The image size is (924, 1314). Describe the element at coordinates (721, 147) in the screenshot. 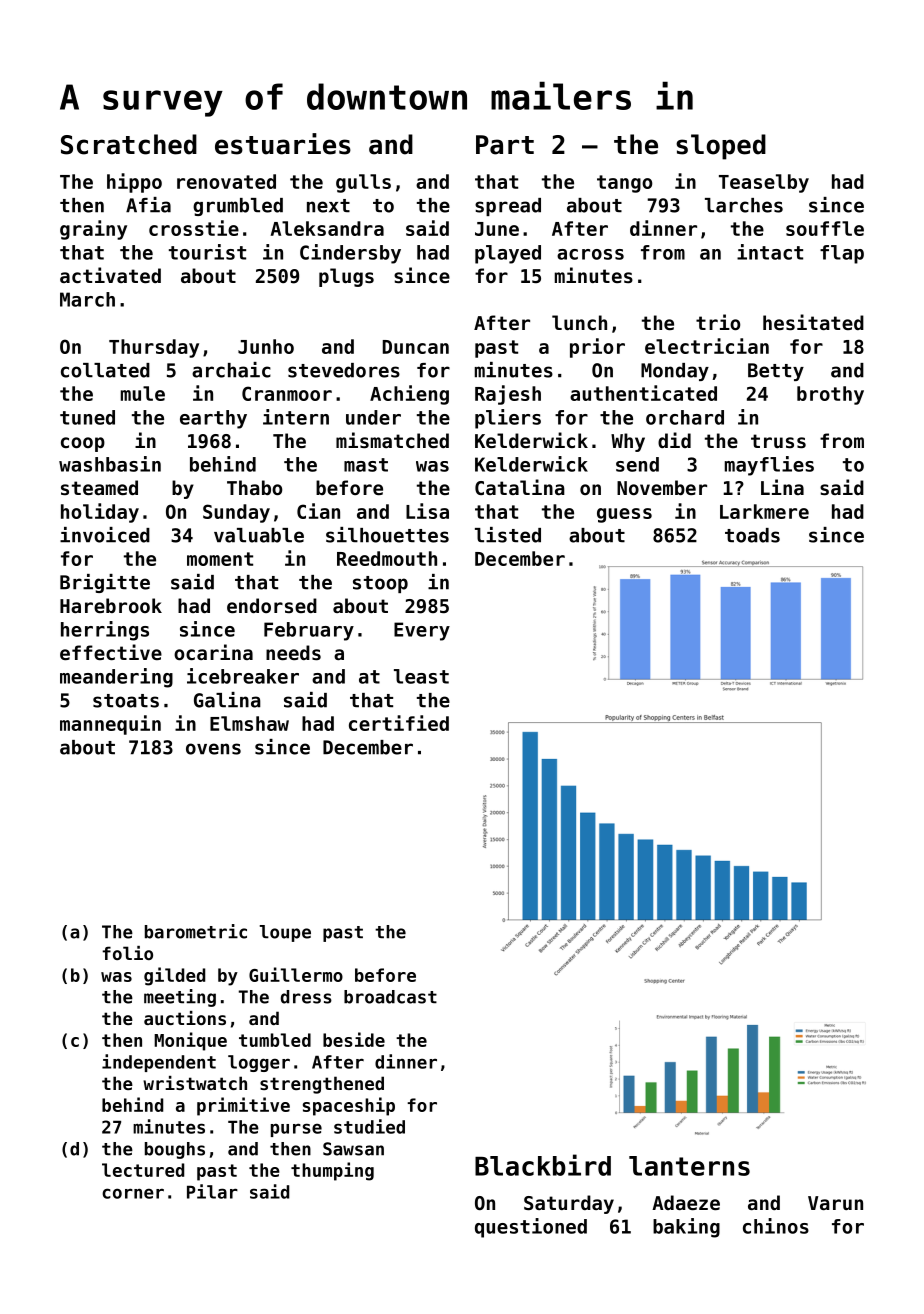

I see `sloped` at that location.
